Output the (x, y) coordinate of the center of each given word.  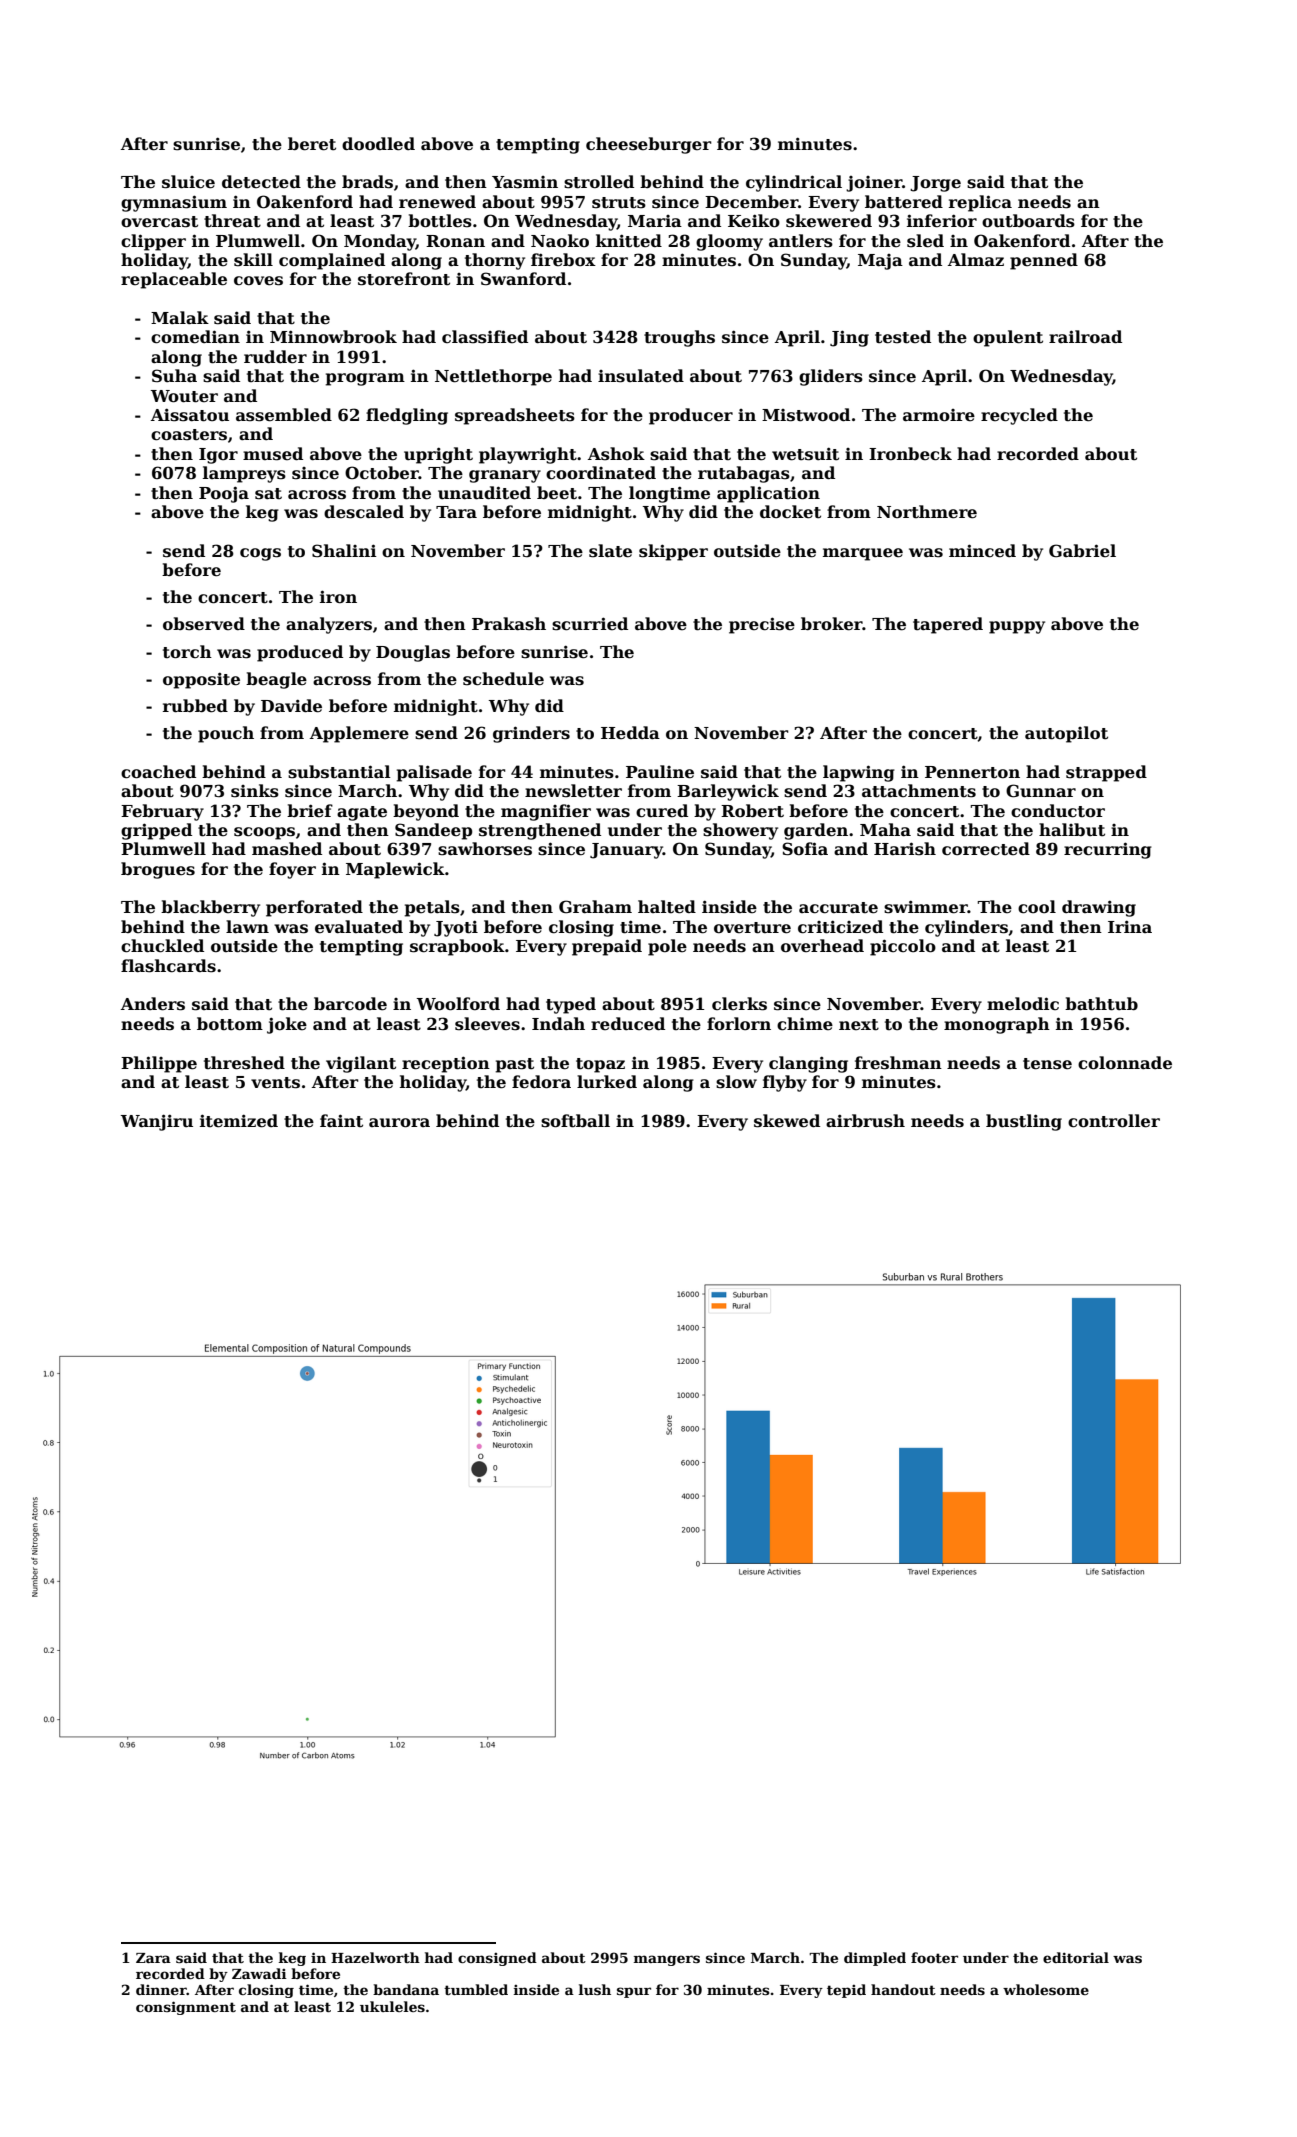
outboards (1028, 221)
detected (261, 182)
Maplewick (395, 870)
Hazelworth (375, 1957)
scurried (590, 624)
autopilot (1066, 734)
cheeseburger (649, 145)
